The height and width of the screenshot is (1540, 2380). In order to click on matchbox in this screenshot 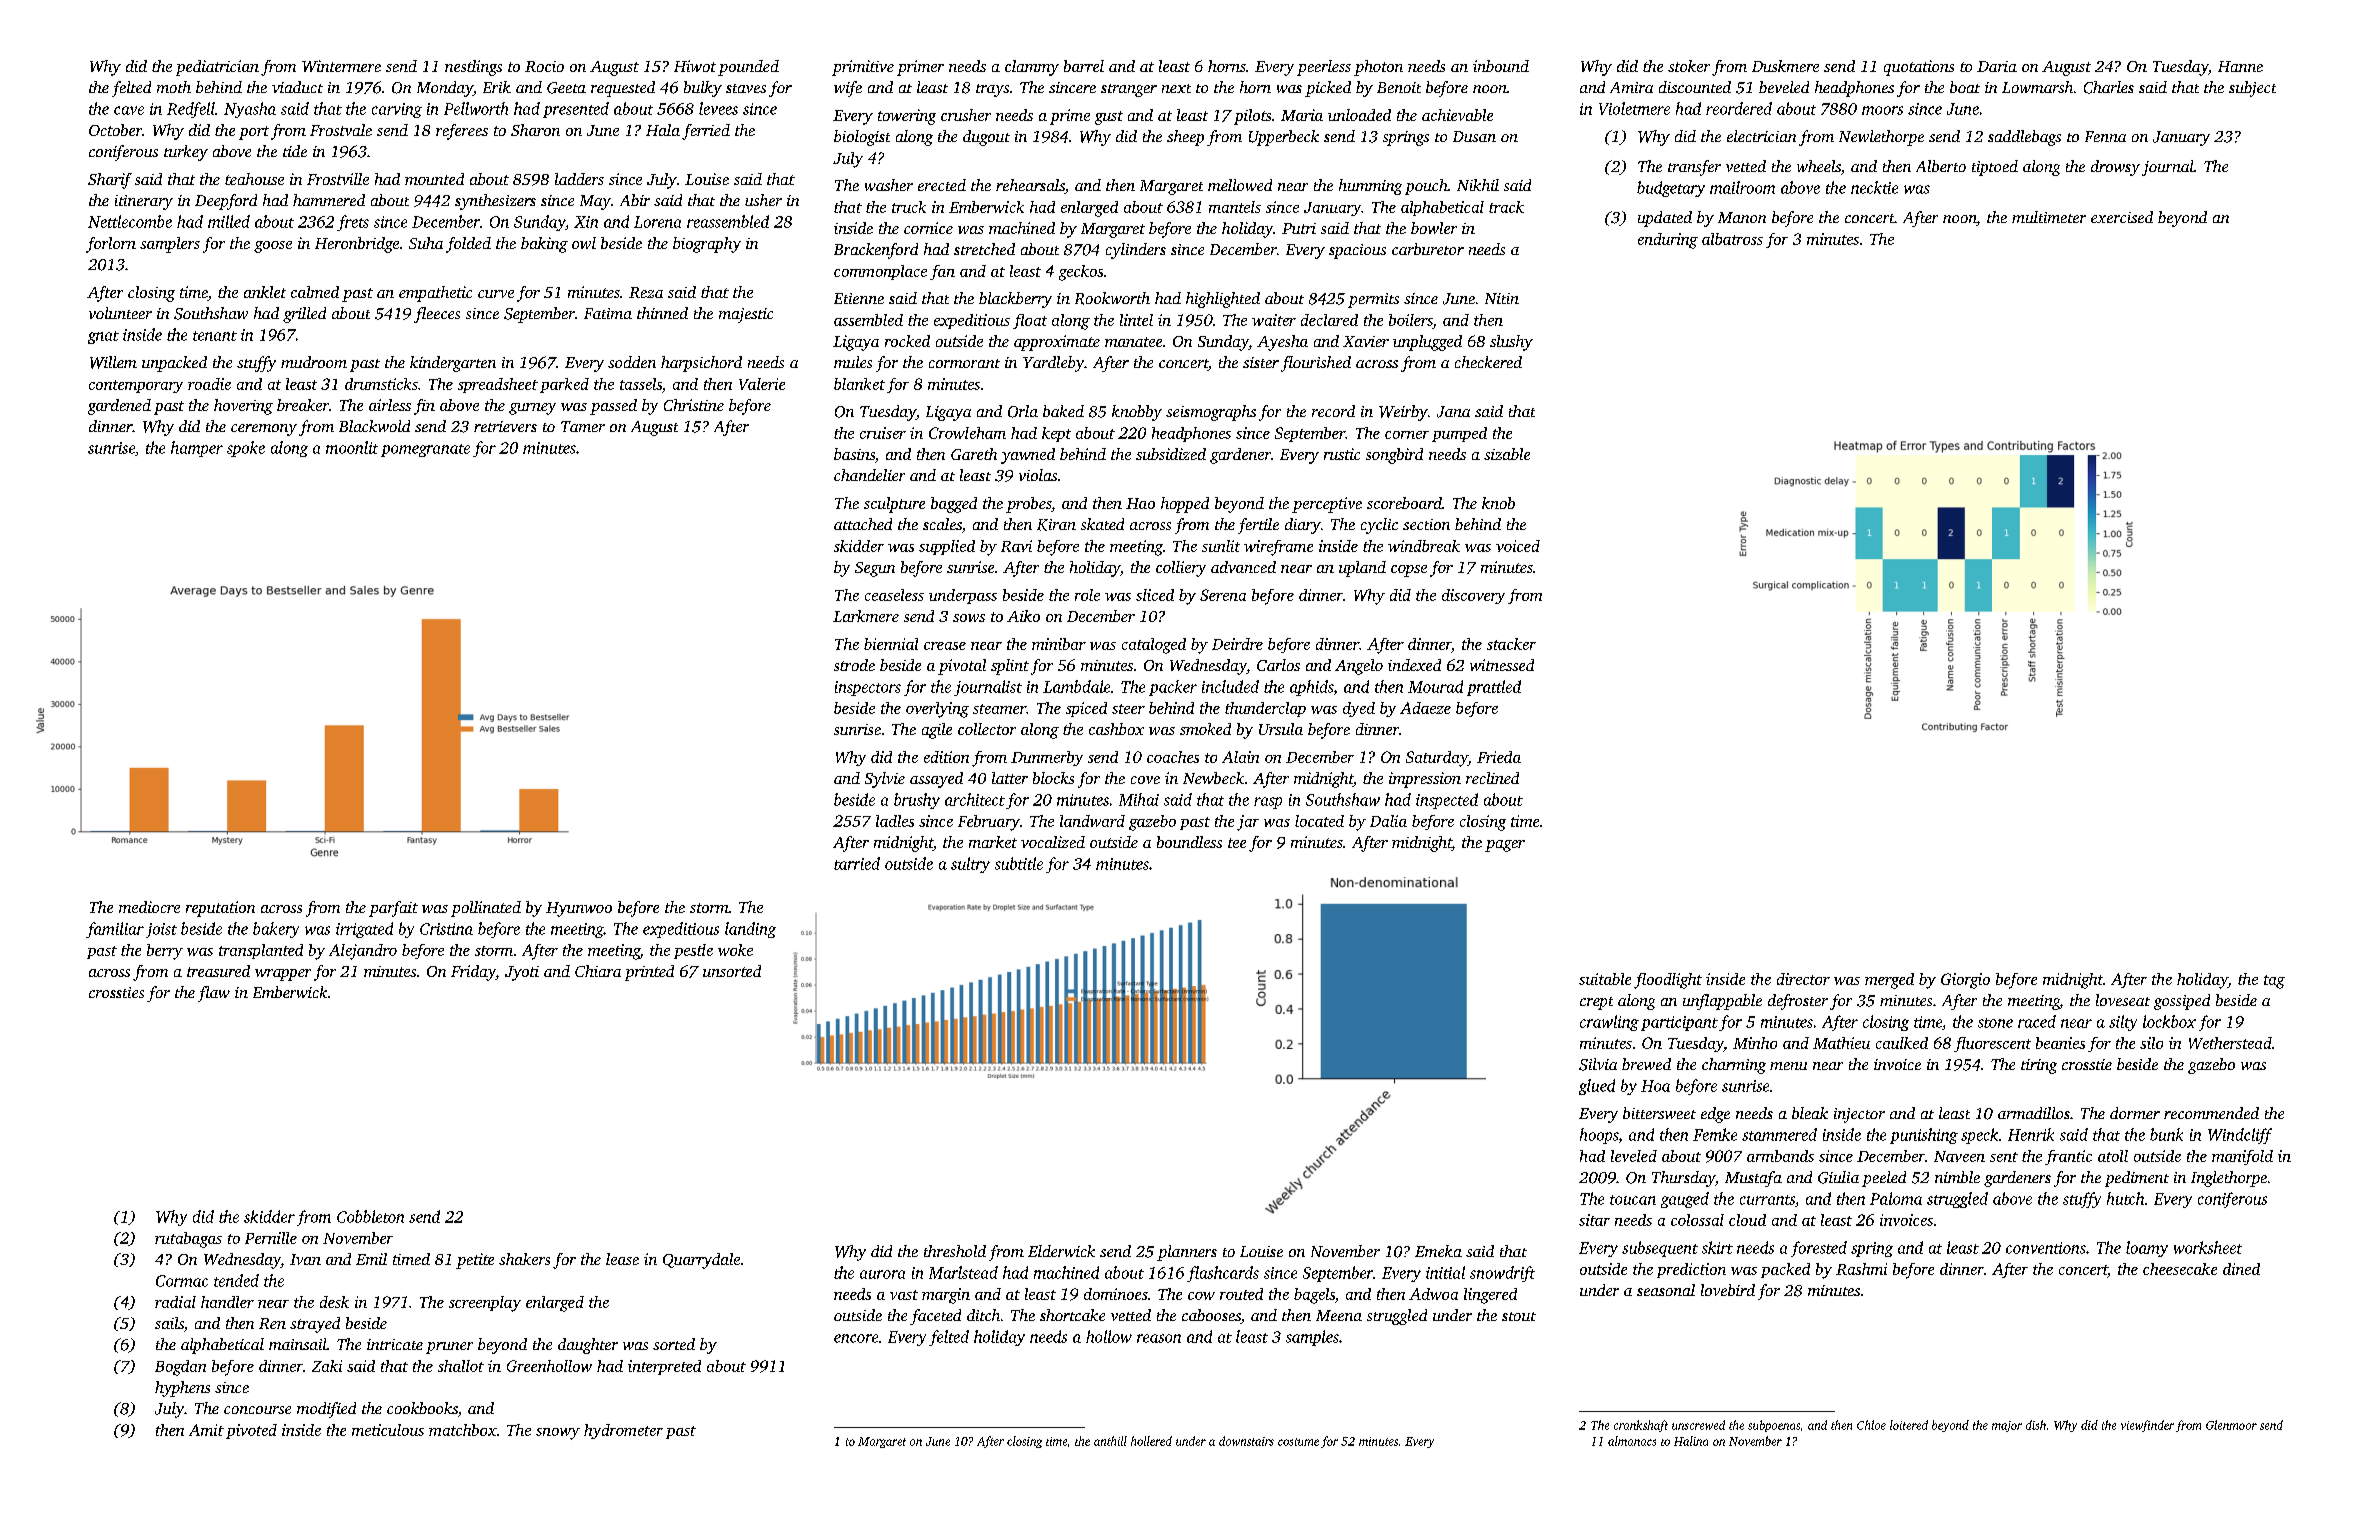, I will do `click(463, 1430)`.
